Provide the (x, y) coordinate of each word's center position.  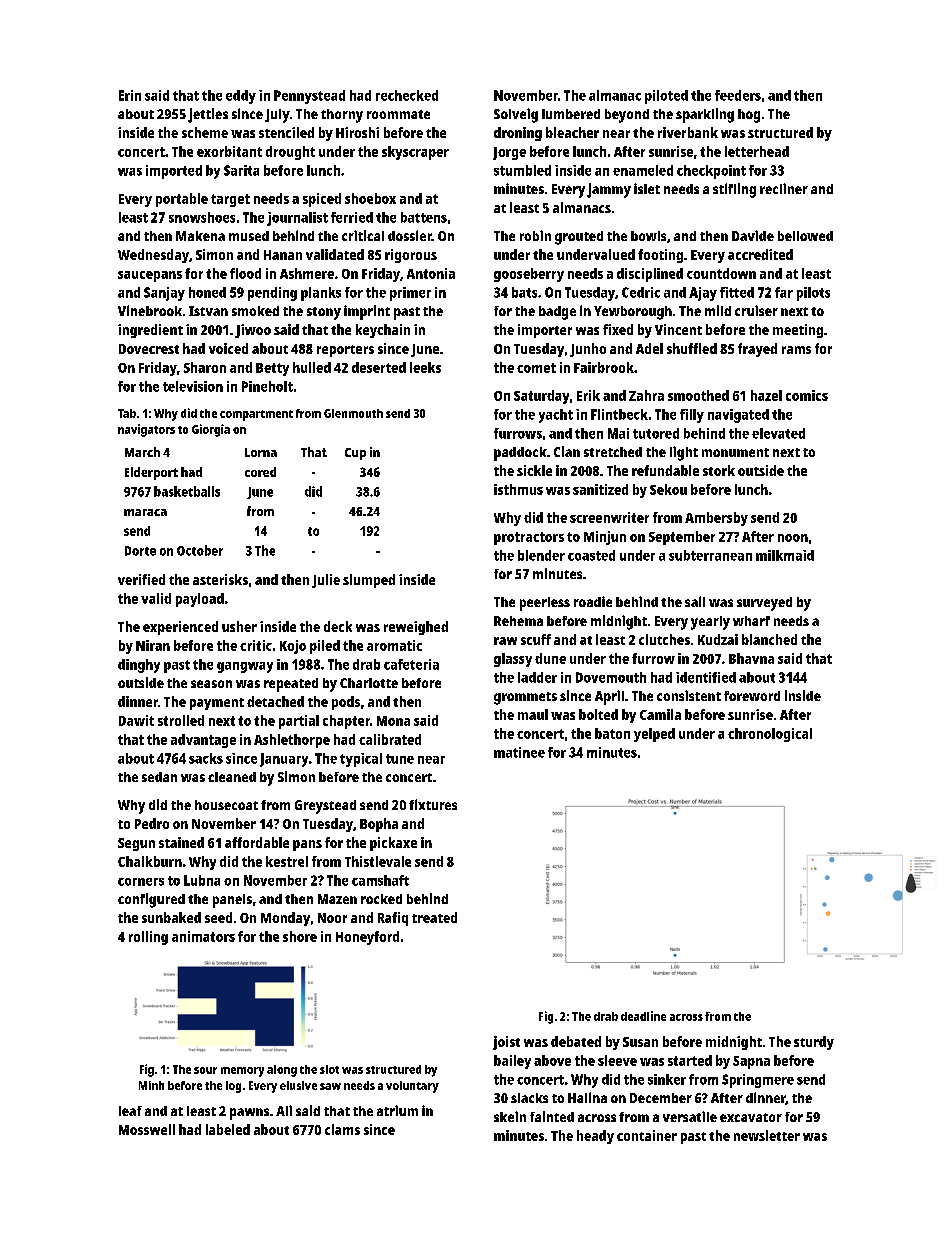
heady (595, 1137)
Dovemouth (611, 677)
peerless (545, 604)
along (282, 1071)
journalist (297, 219)
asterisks (220, 579)
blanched (769, 639)
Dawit (136, 720)
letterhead (757, 151)
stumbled (522, 170)
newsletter (767, 1135)
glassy (513, 660)
